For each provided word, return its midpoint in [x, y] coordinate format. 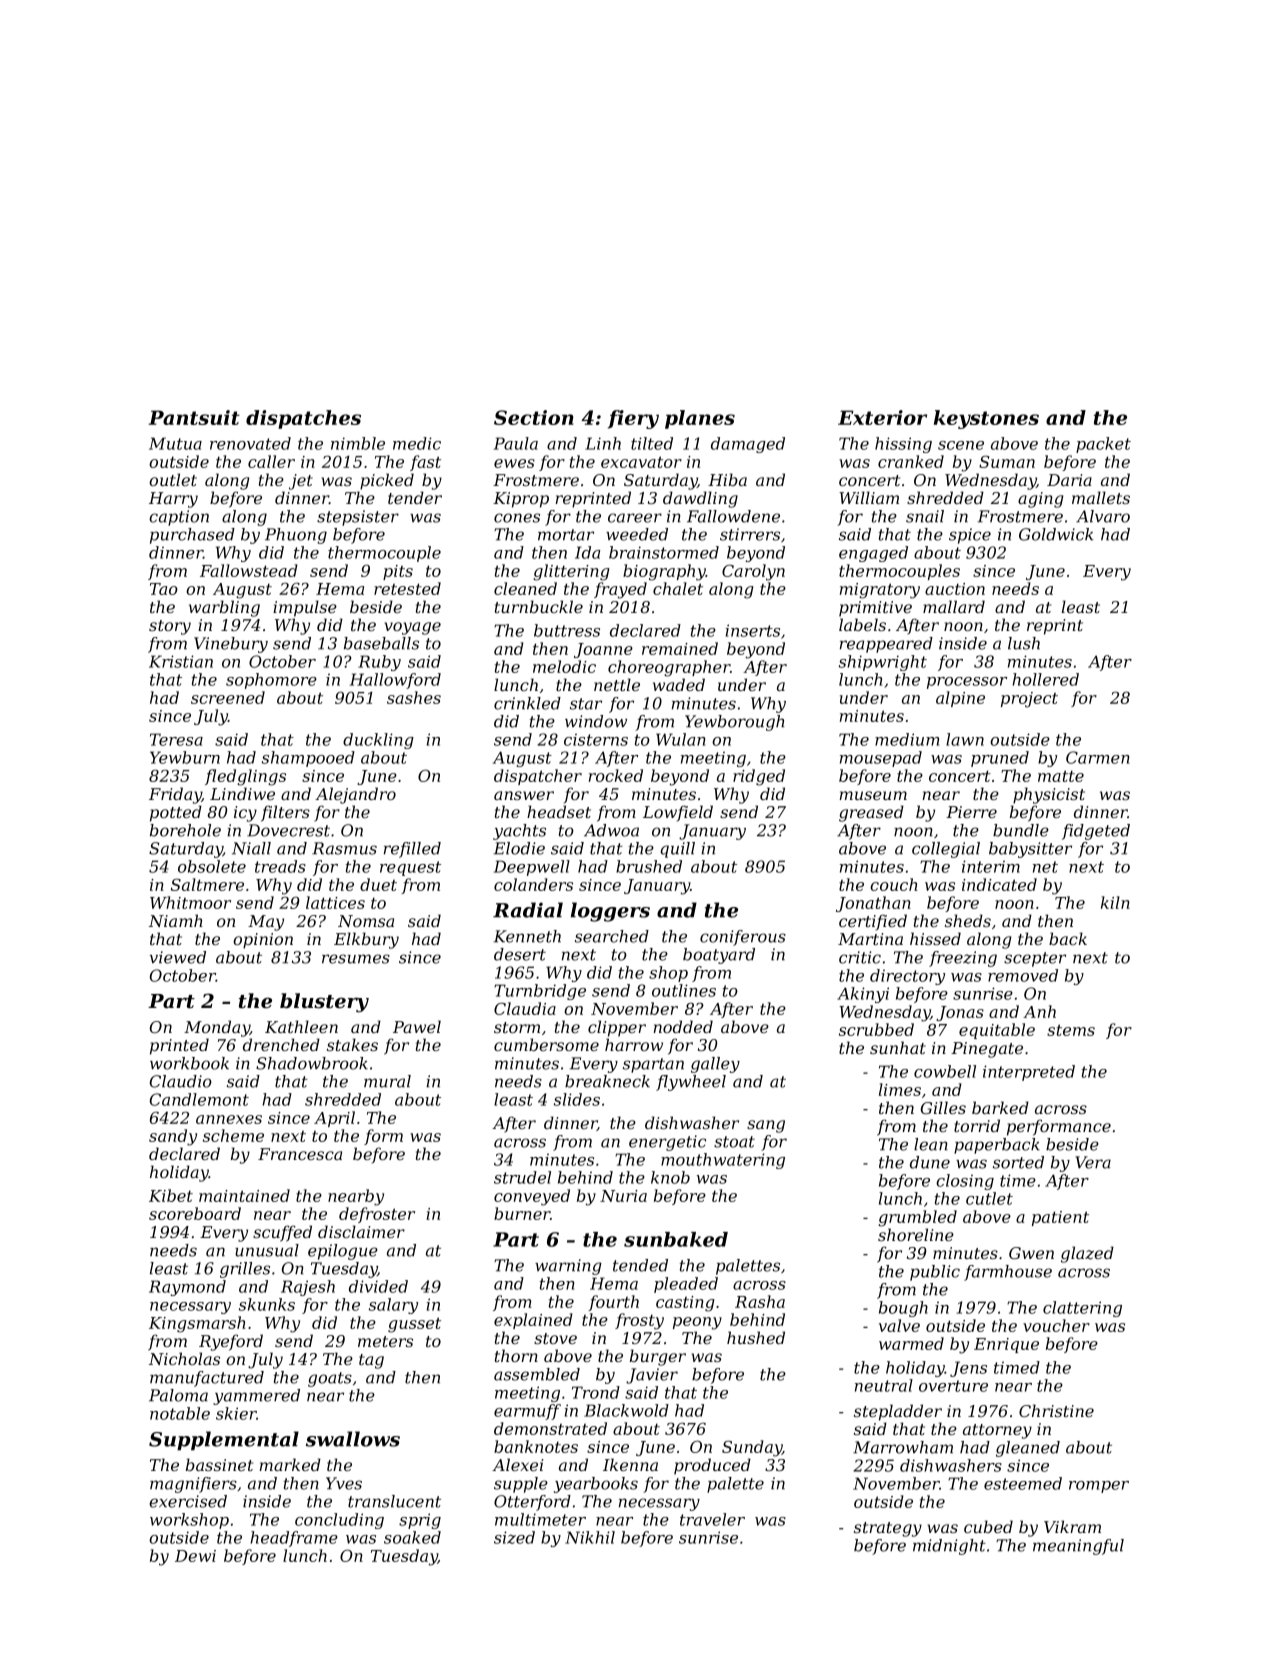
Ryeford [231, 1342]
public [935, 1273]
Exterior [882, 417]
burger [658, 1357]
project [1029, 700]
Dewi [195, 1556]
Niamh [176, 920]
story [170, 627]
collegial [946, 850]
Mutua [175, 443]
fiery [633, 419]
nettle [617, 684]
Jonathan [873, 904]
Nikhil [590, 1537]
